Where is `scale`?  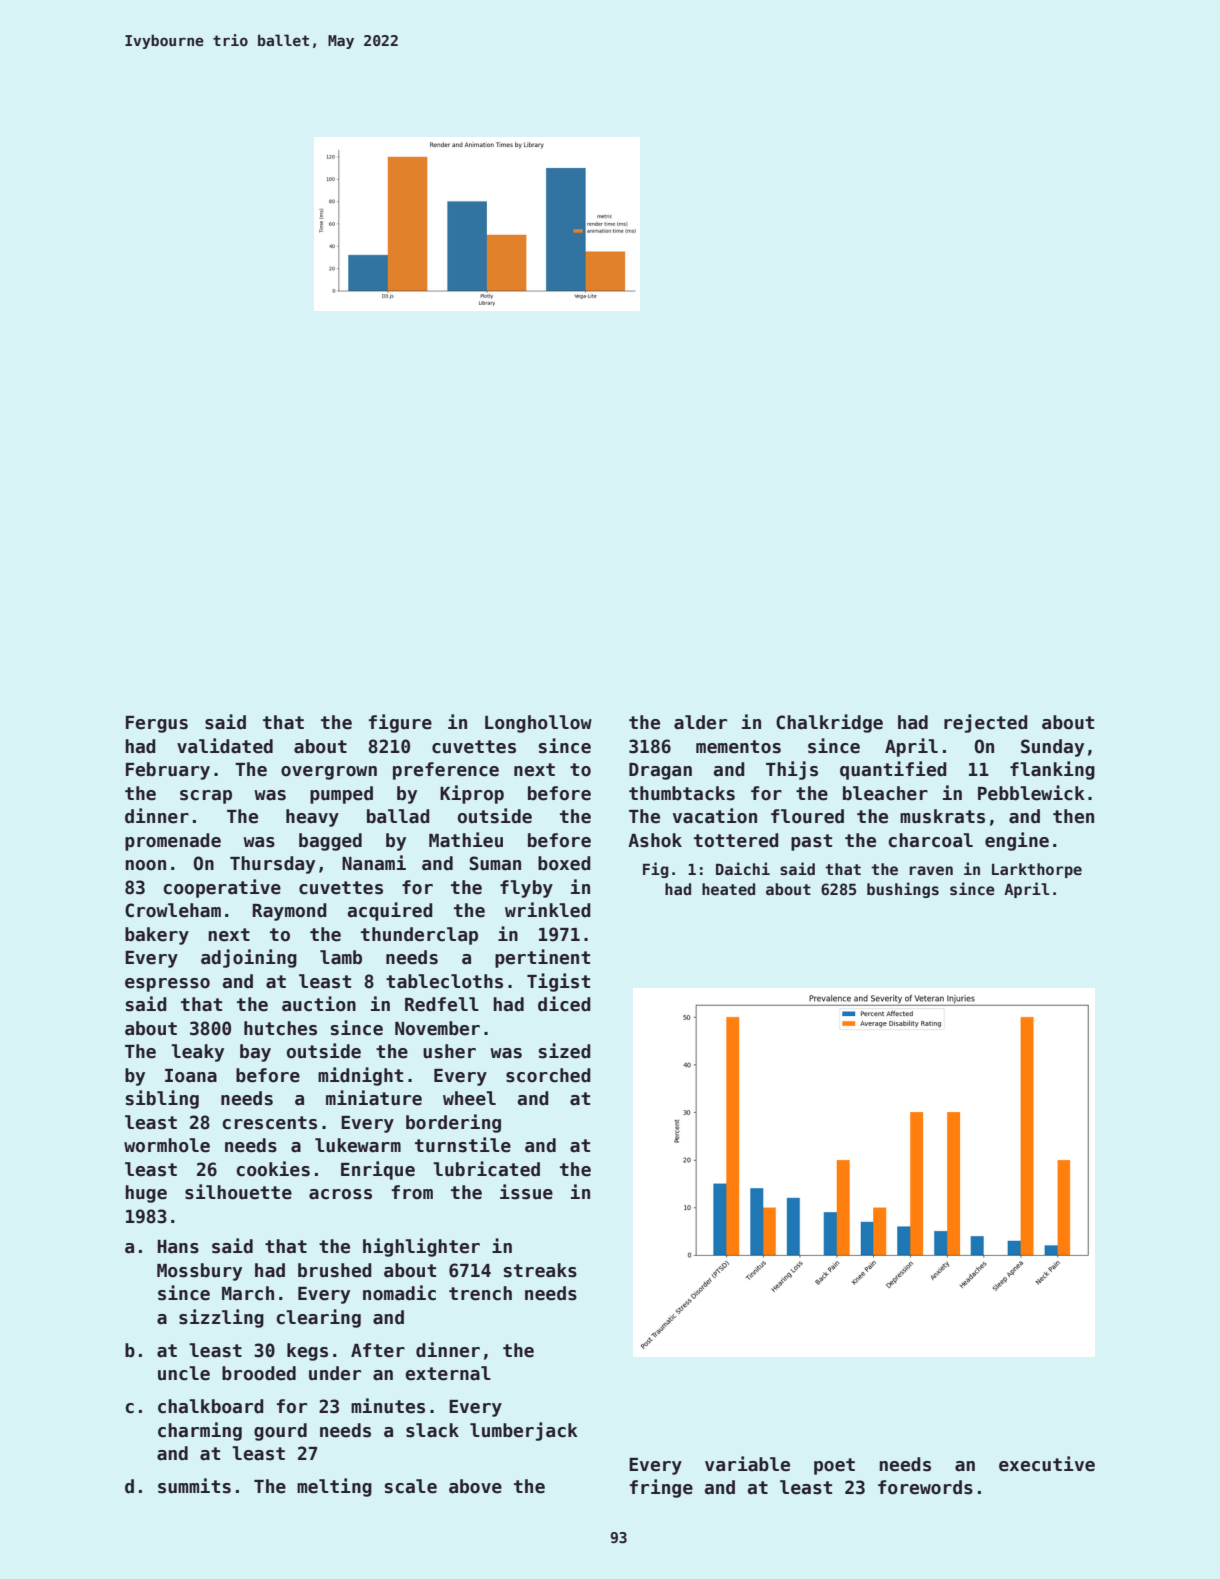
scale is located at coordinates (411, 1486).
